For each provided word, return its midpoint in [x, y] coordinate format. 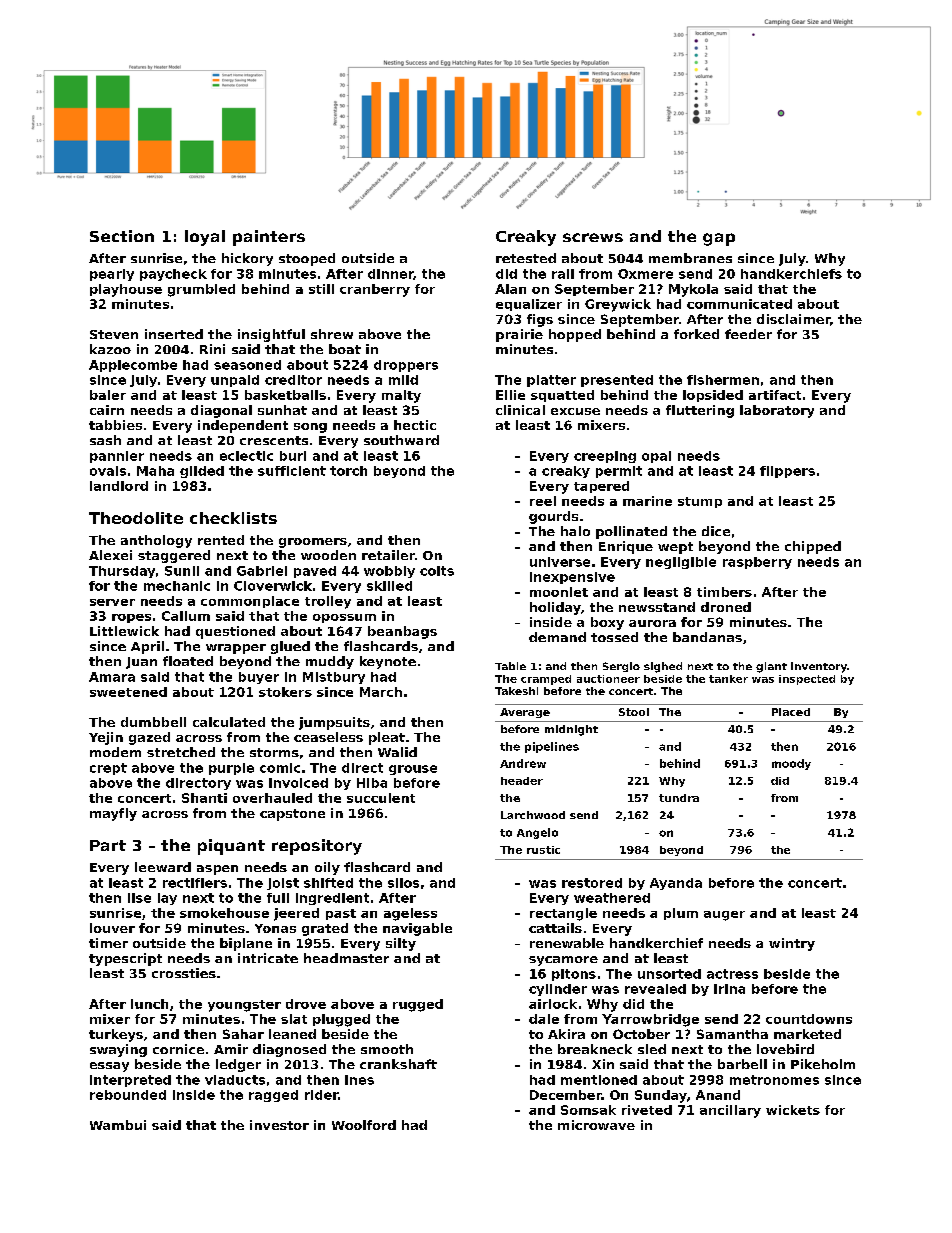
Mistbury [334, 678]
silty [401, 944]
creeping [605, 457]
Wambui [118, 1125]
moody [791, 764]
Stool [634, 712]
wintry [792, 944]
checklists [233, 518]
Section [122, 236]
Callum [186, 616]
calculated [229, 722]
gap [719, 239]
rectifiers [195, 883]
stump [700, 502]
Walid [397, 752]
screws [593, 237]
